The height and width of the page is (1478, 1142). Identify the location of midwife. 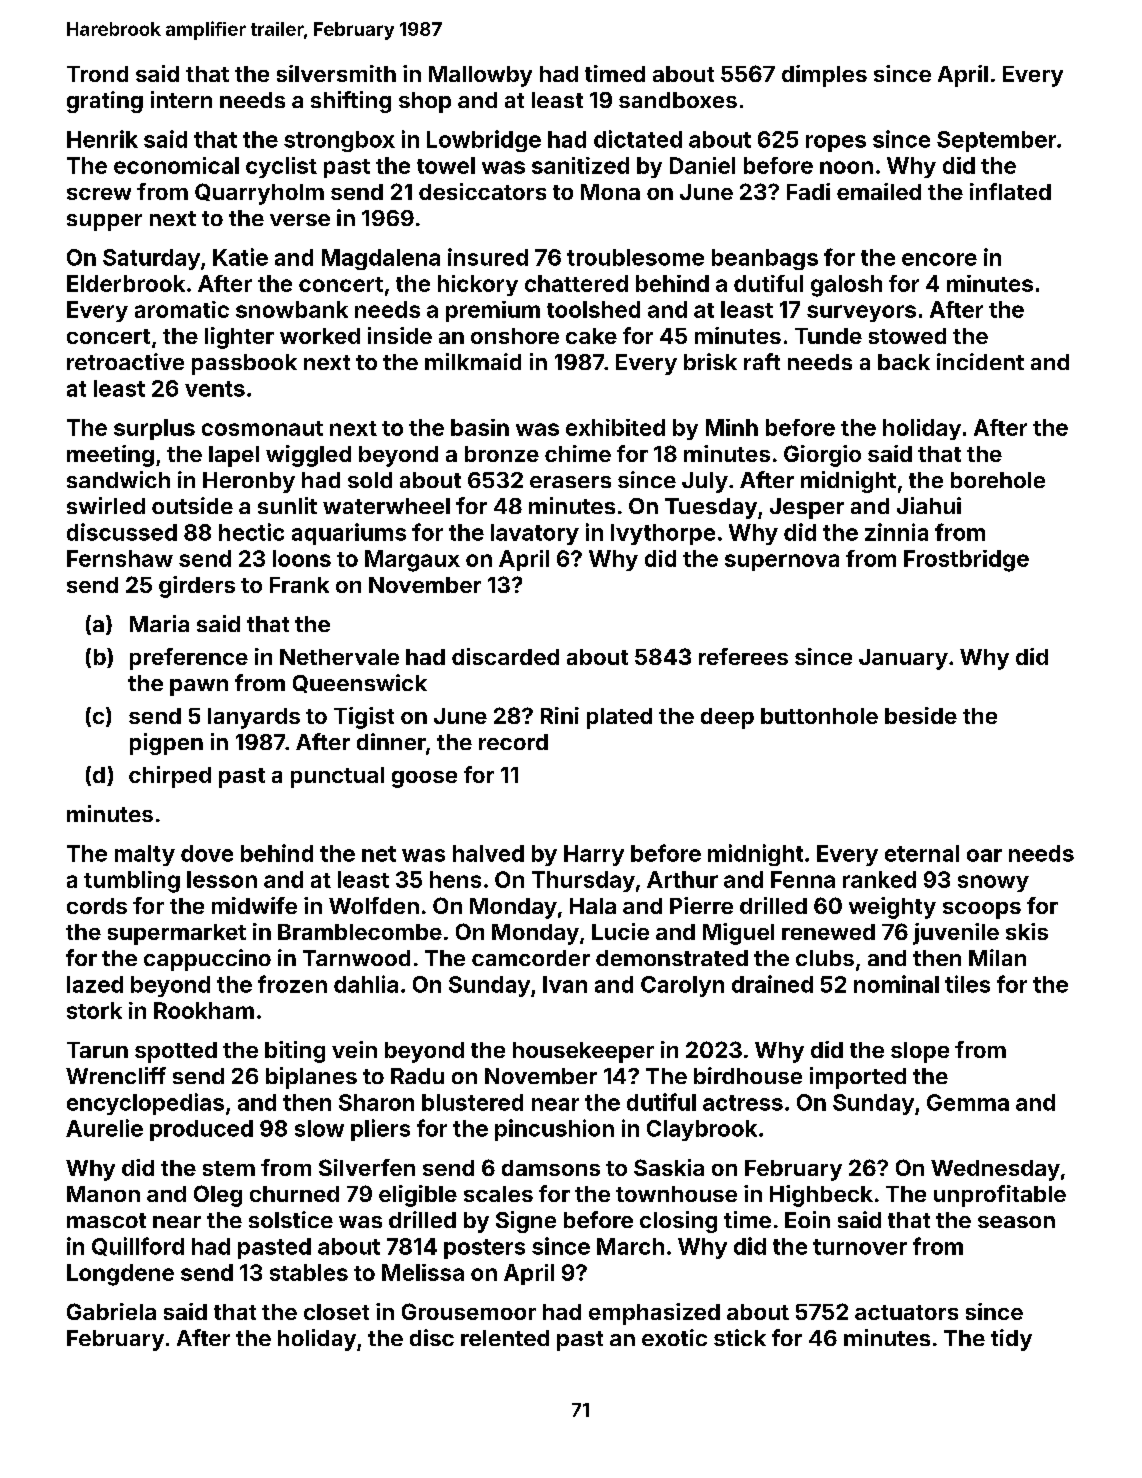
(254, 905).
